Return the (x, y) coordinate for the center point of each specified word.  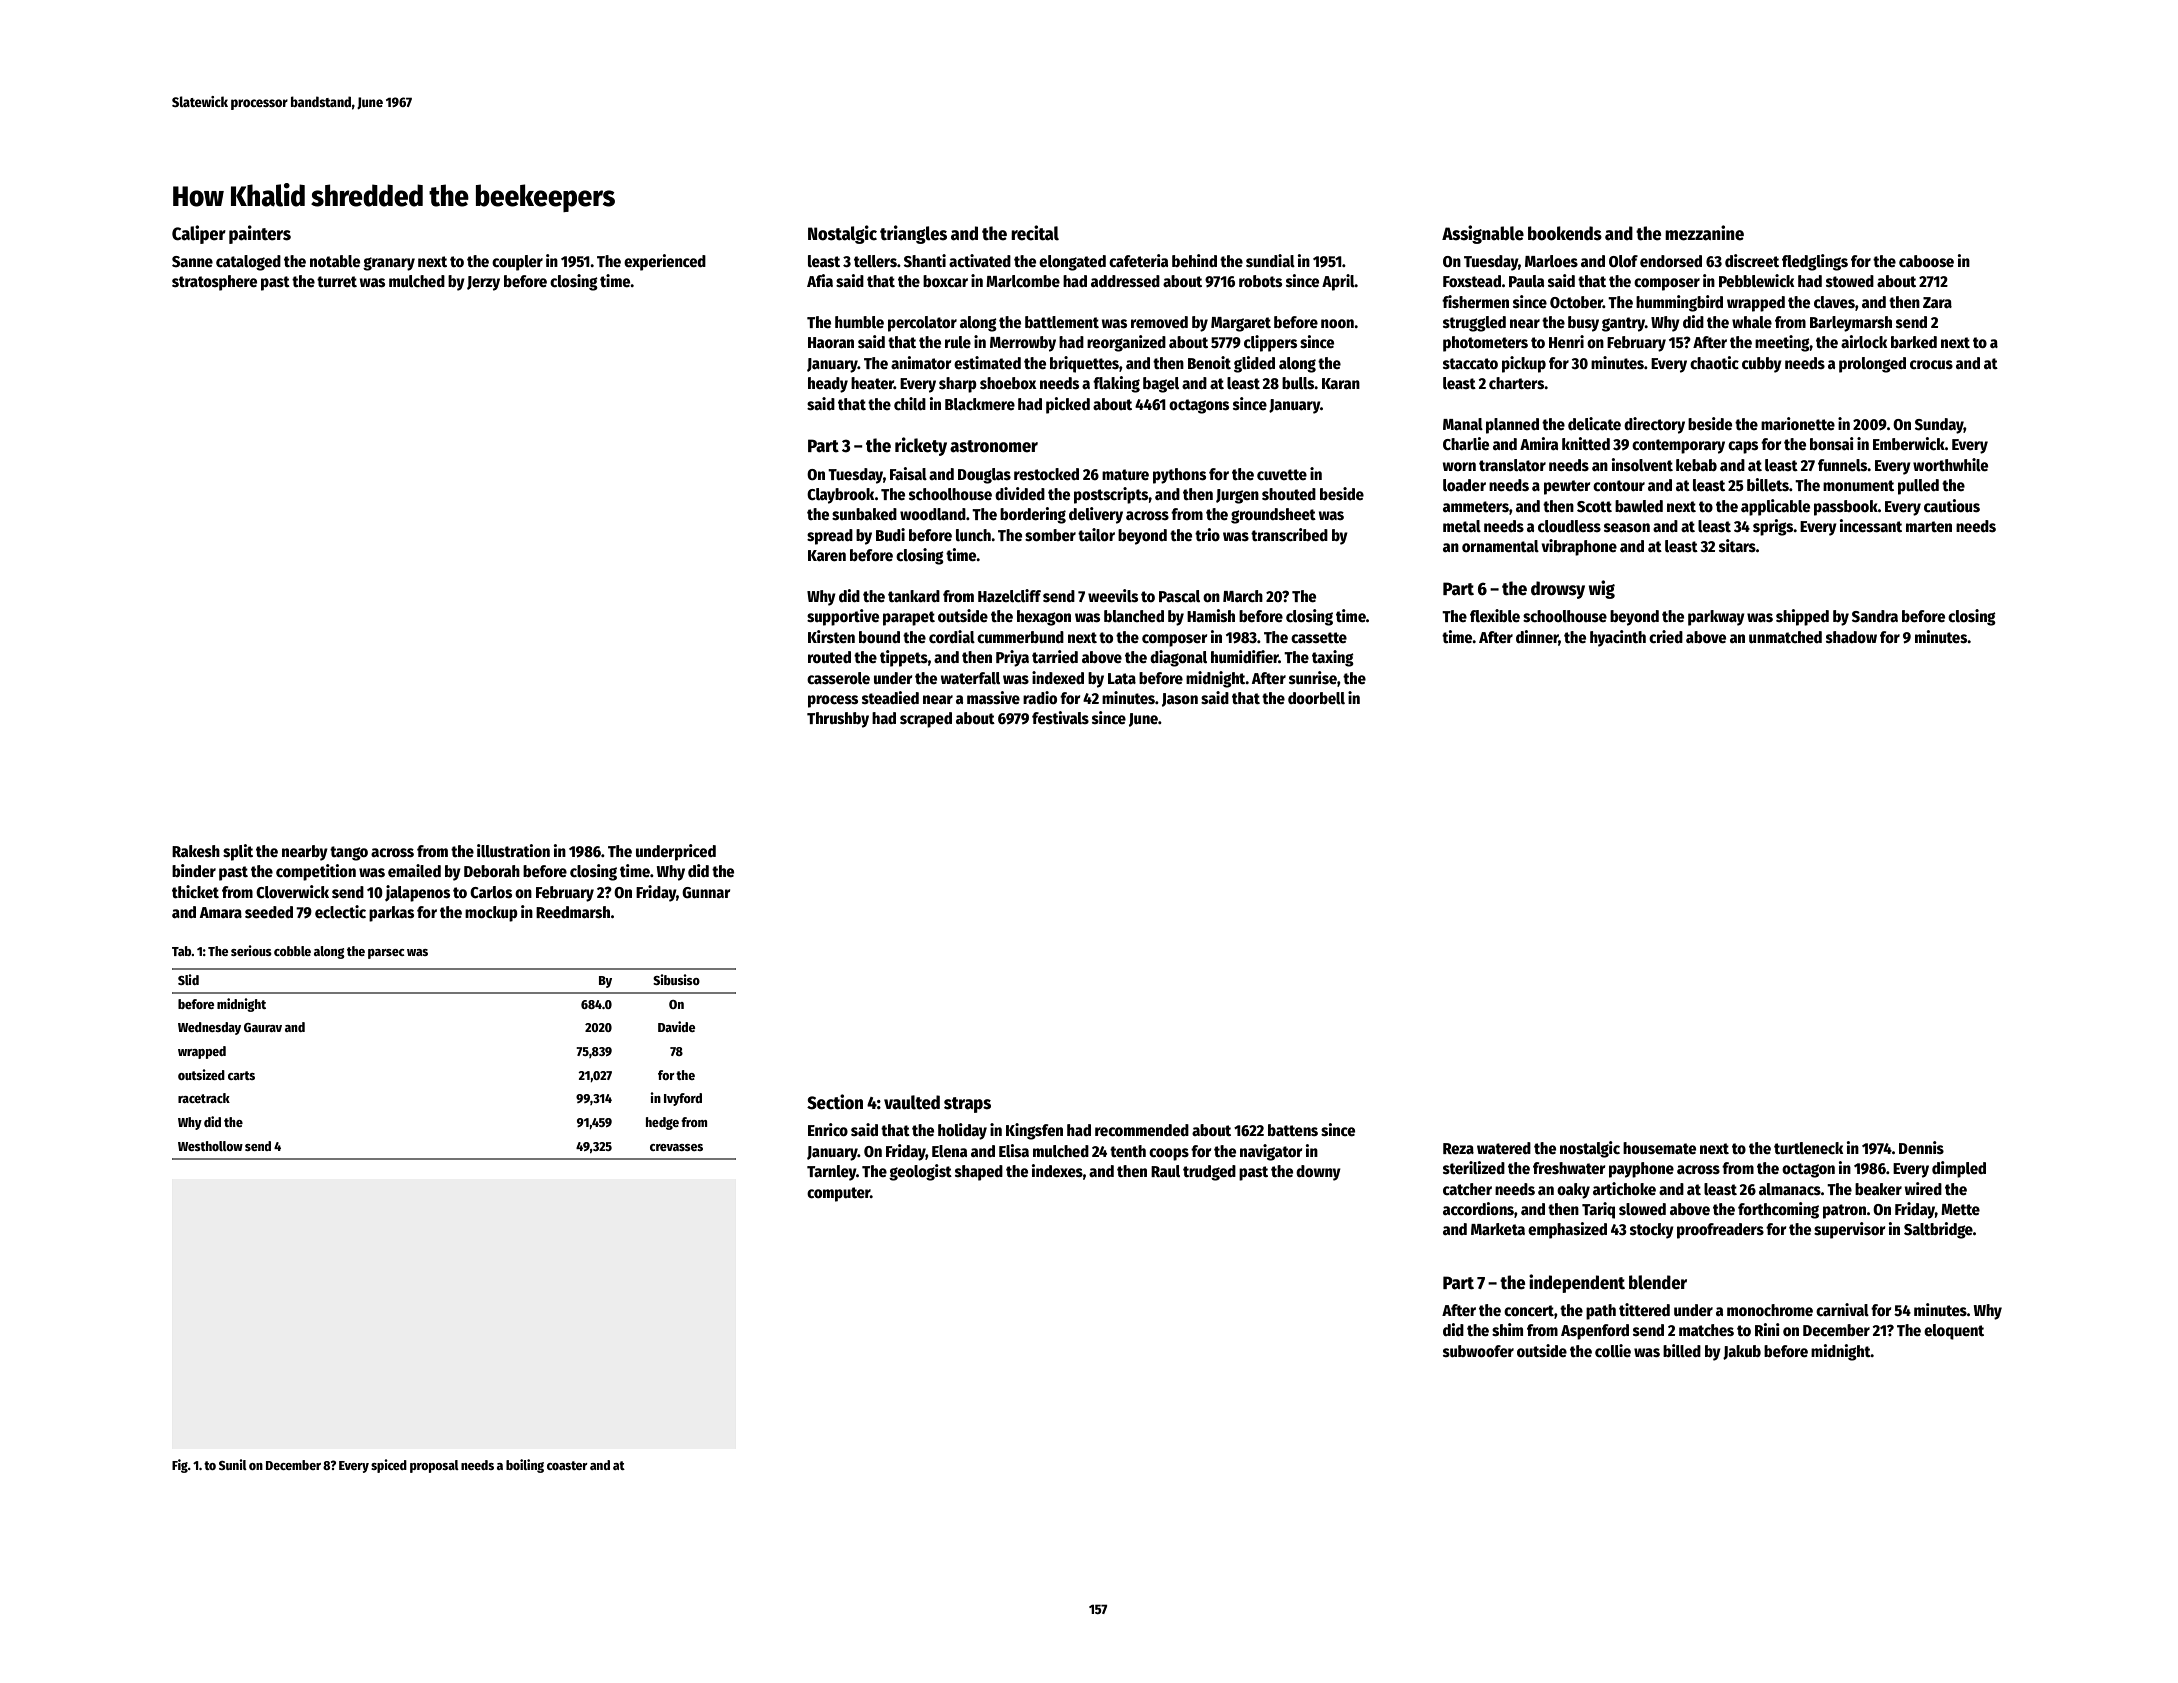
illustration (513, 850)
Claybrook (841, 496)
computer (838, 1194)
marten (1929, 526)
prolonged (1872, 365)
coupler (517, 263)
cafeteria (1138, 261)
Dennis (1921, 1147)
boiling (525, 1466)
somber (1050, 535)
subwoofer (1478, 1351)
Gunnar (706, 893)
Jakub (1742, 1352)
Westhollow (210, 1146)
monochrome (1770, 1310)
